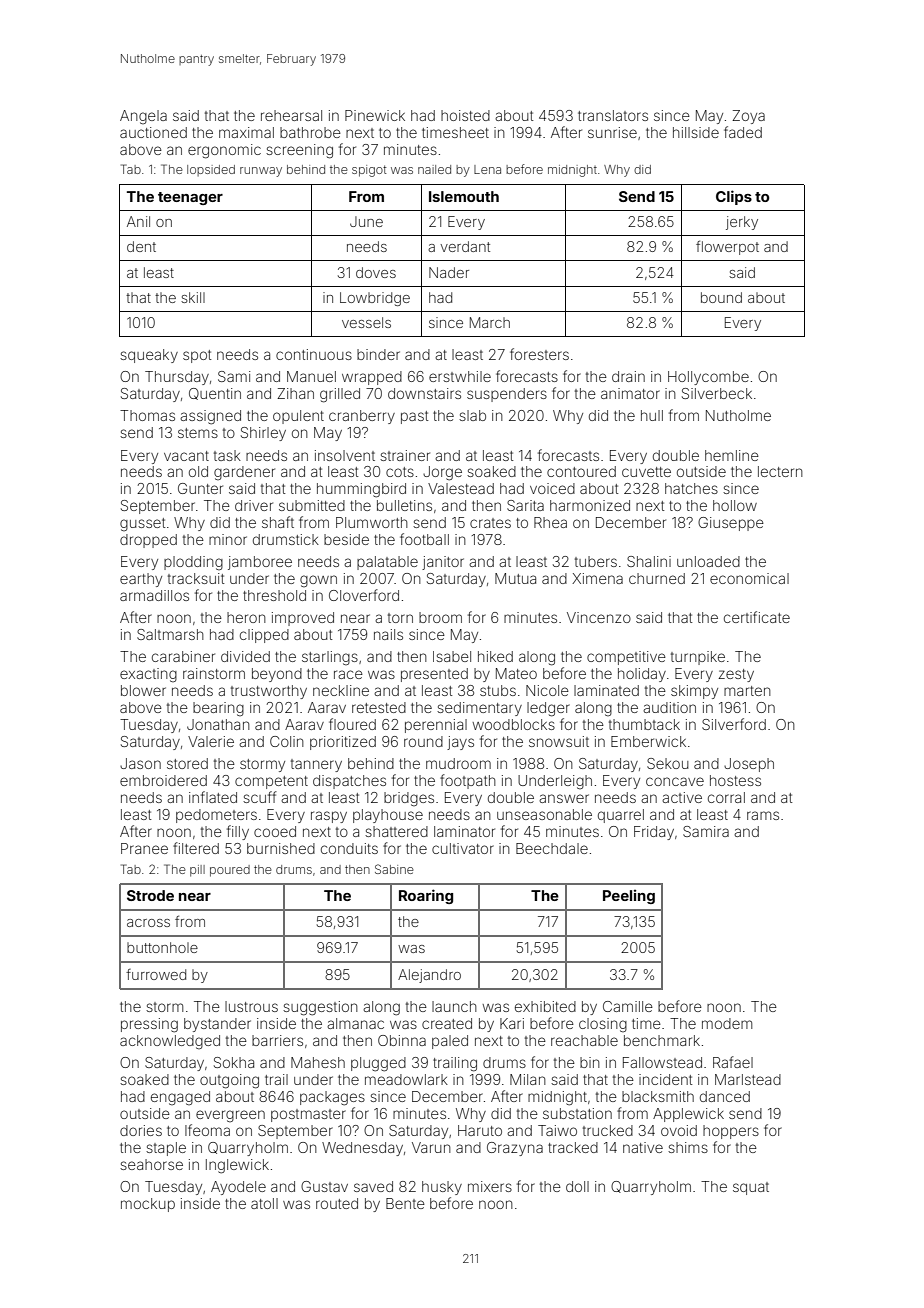 Image resolution: width=924 pixels, height=1308 pixels. I want to click on footpath, so click(468, 781).
